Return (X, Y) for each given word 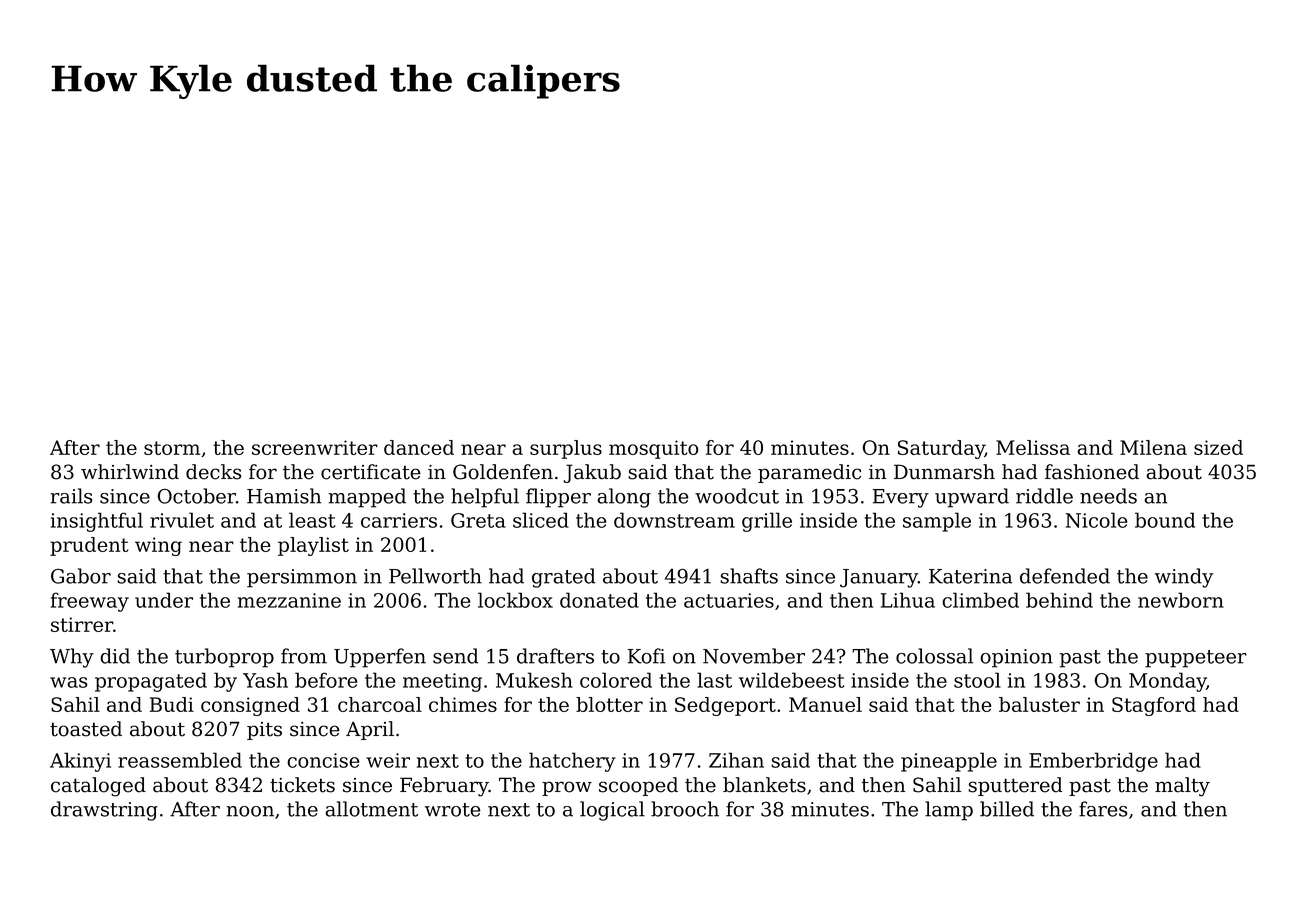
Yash (265, 680)
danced (419, 447)
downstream (674, 520)
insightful (97, 522)
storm (172, 448)
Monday (1167, 682)
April (370, 730)
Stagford (1154, 706)
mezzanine (289, 600)
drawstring (104, 811)
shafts (749, 576)
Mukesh (534, 680)
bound (1165, 520)
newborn (1181, 600)
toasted (86, 729)
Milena (1153, 447)
